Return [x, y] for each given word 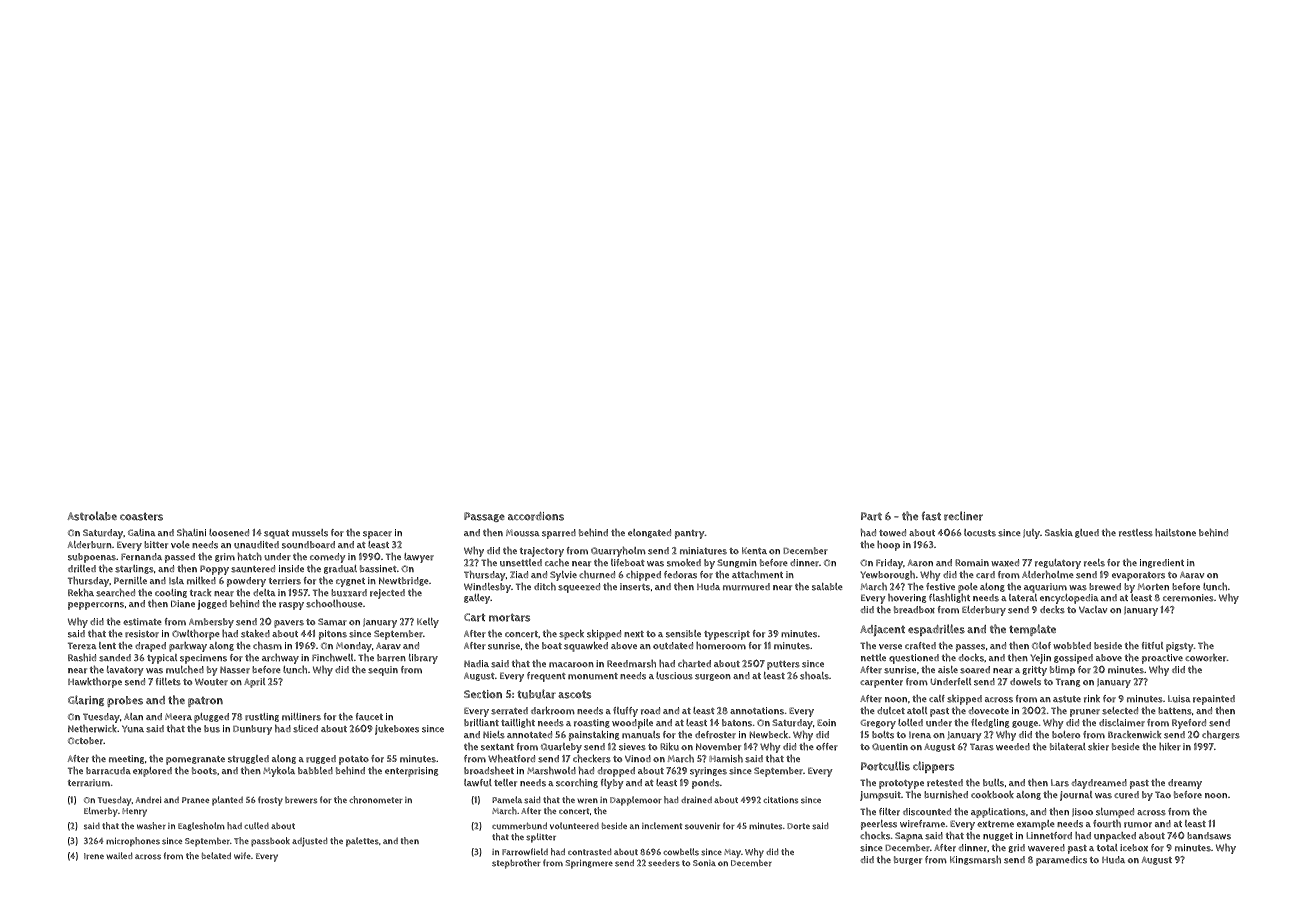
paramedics [1061, 861]
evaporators [1138, 576]
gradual [340, 569]
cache [557, 562]
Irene [94, 856]
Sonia [704, 863]
